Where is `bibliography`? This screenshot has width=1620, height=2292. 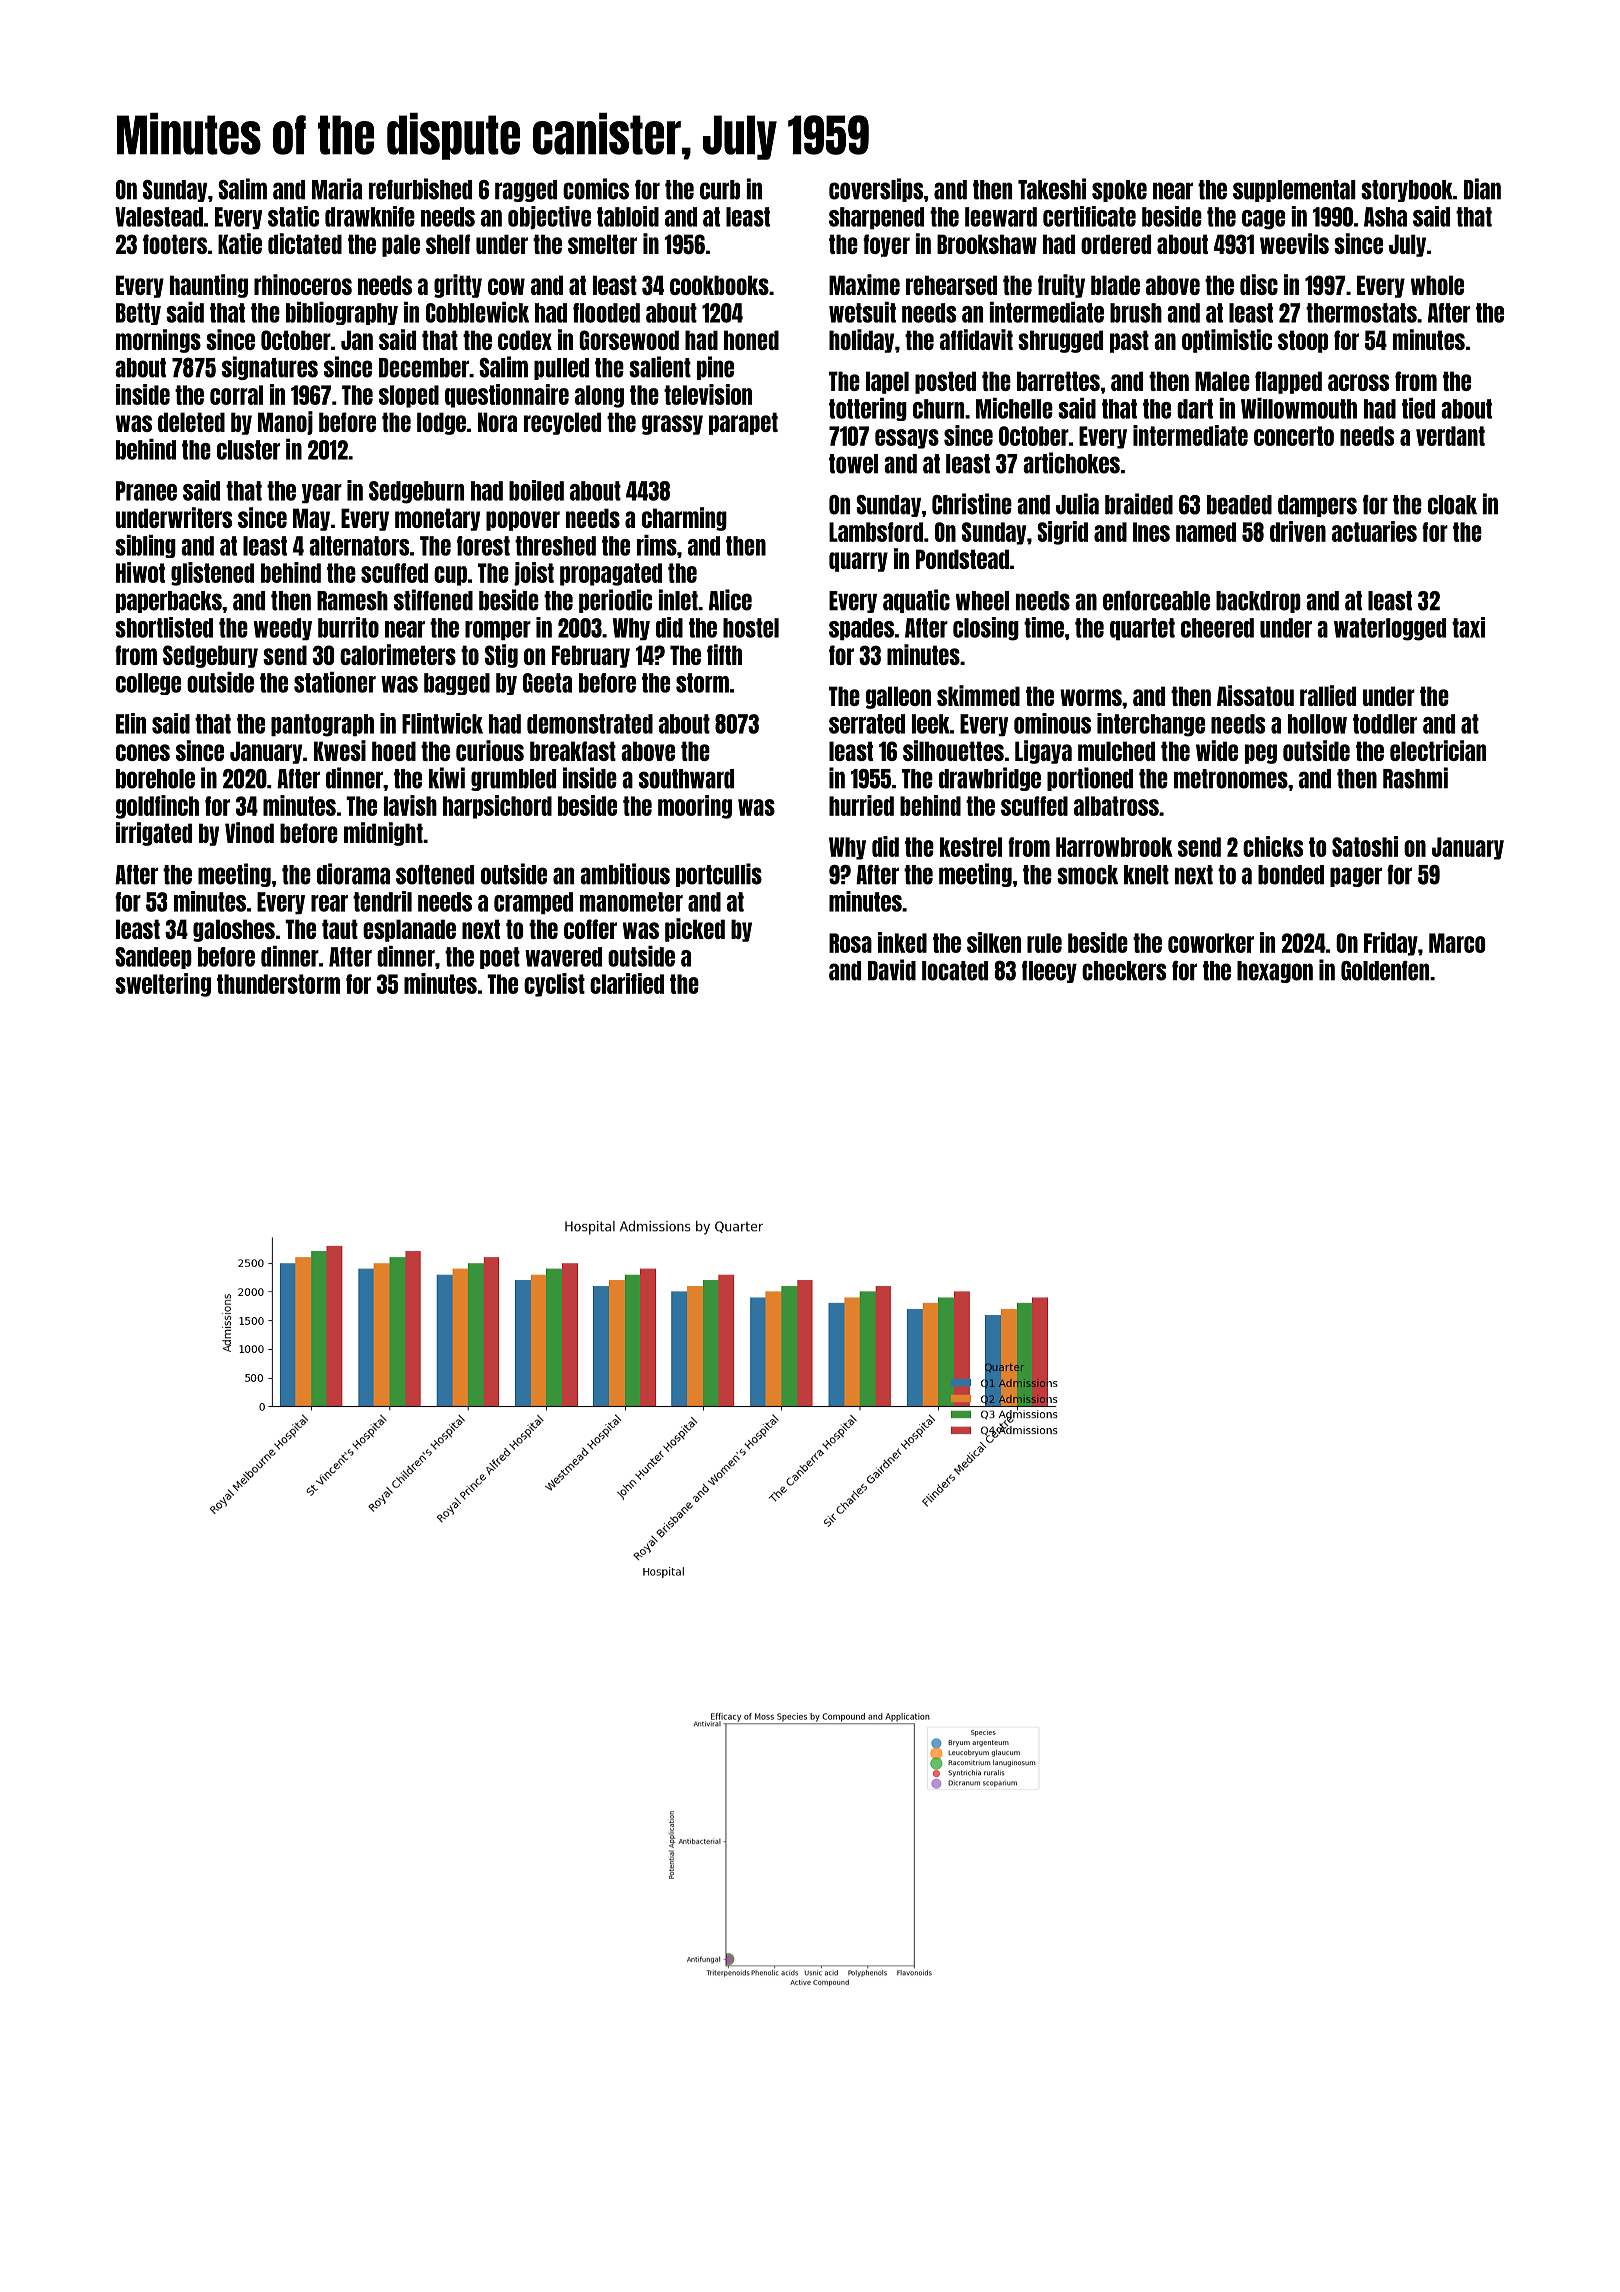
bibliography is located at coordinates (342, 313).
